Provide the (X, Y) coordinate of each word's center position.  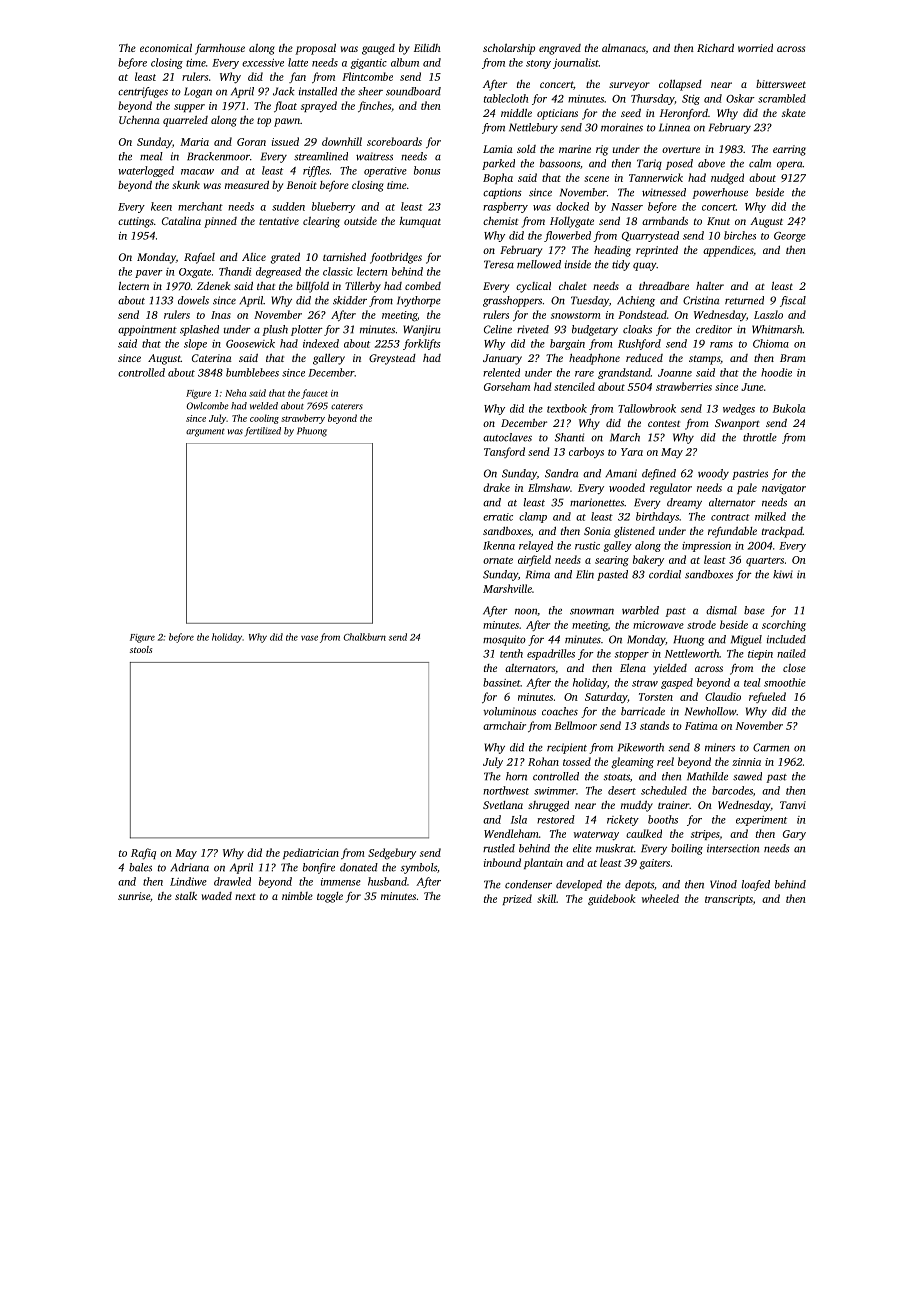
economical (166, 48)
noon (526, 611)
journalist (576, 63)
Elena (633, 668)
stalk (186, 896)
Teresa (499, 264)
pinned (220, 222)
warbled (640, 610)
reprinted (657, 251)
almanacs (624, 48)
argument (205, 432)
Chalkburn (365, 637)
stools (141, 649)
